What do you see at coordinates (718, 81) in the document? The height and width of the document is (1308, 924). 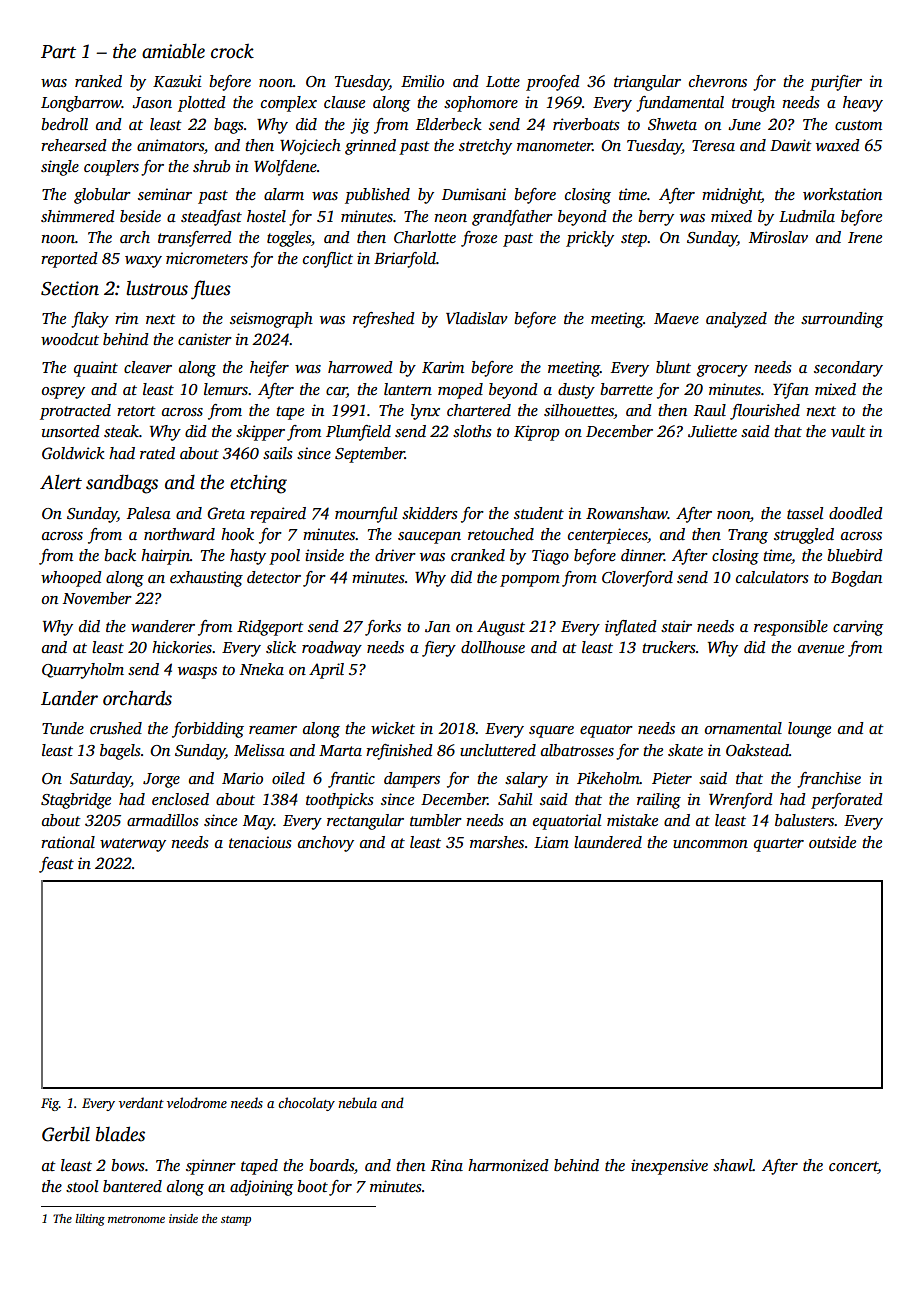 I see `chevrons` at bounding box center [718, 81].
